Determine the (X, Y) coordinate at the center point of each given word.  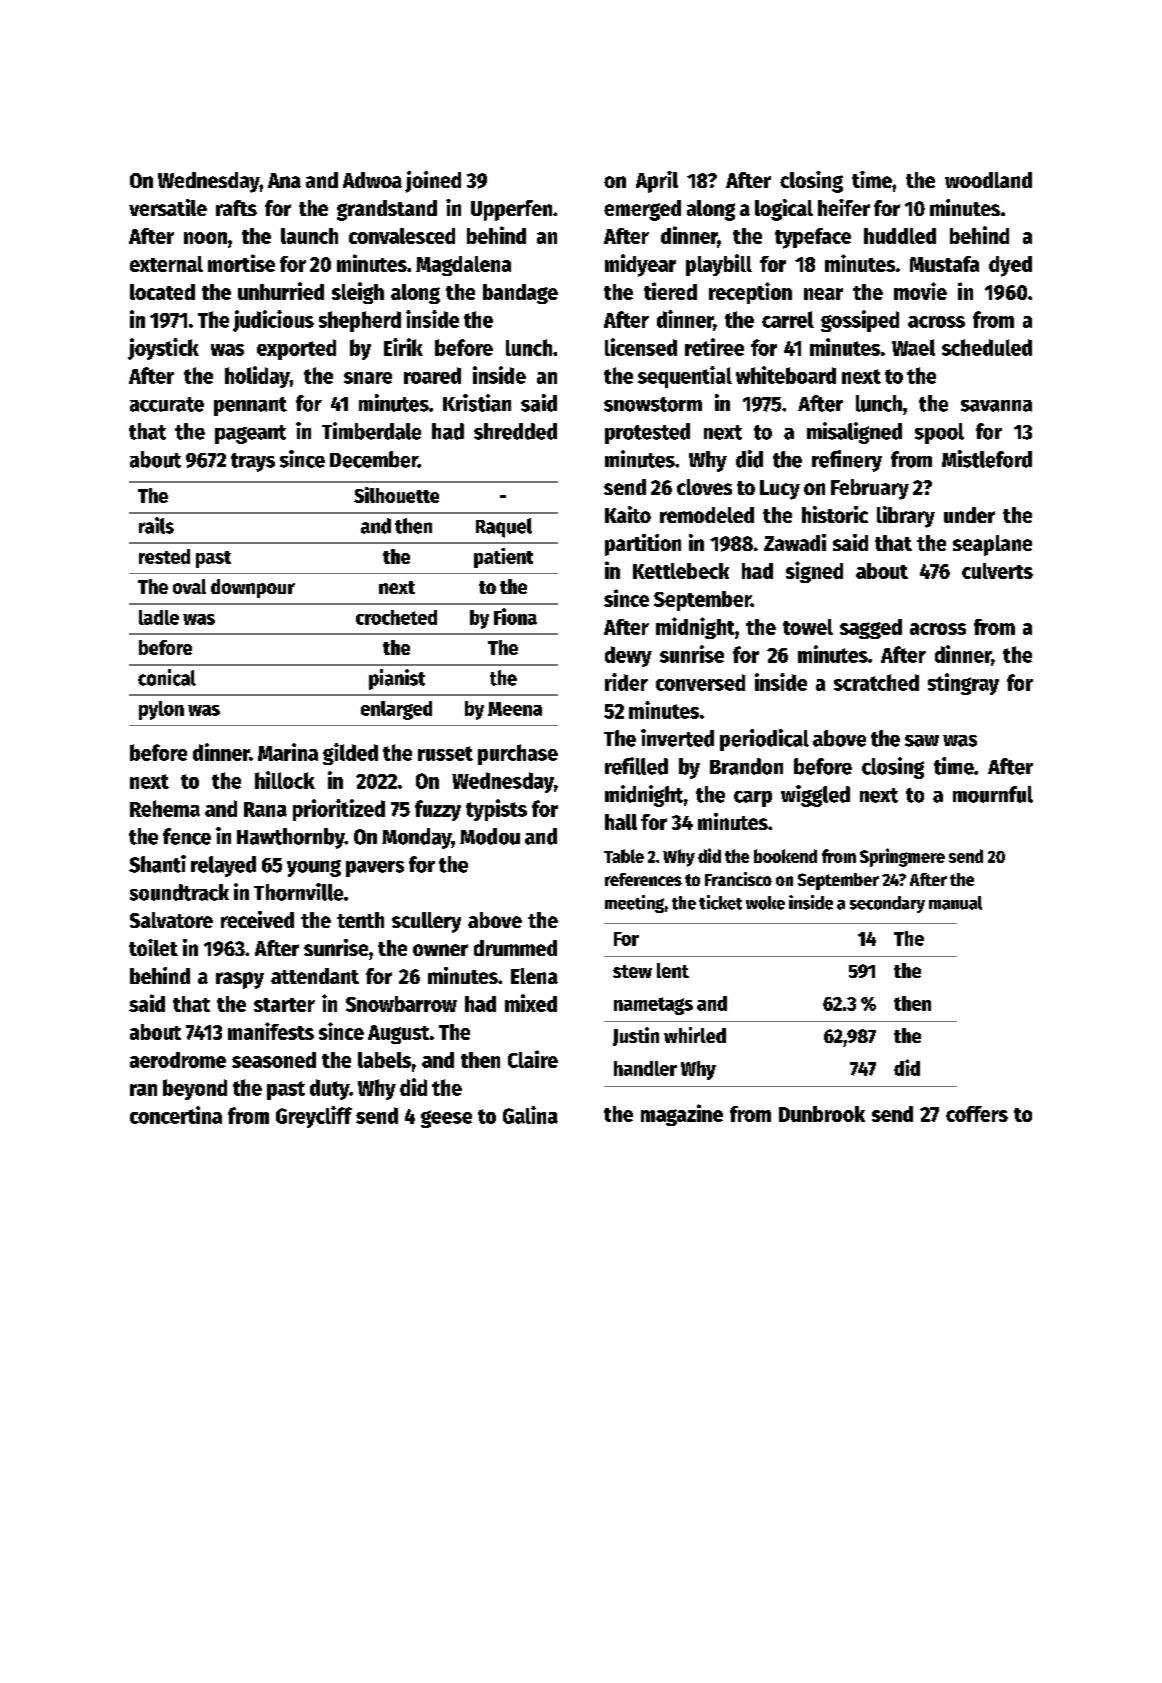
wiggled (815, 796)
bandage (520, 294)
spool (939, 433)
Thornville (298, 892)
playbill (719, 265)
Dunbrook (822, 1114)
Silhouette (396, 495)
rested (164, 556)
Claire (533, 1059)
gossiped (860, 321)
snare (368, 378)
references (643, 879)
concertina (176, 1115)
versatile (168, 207)
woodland (988, 180)
